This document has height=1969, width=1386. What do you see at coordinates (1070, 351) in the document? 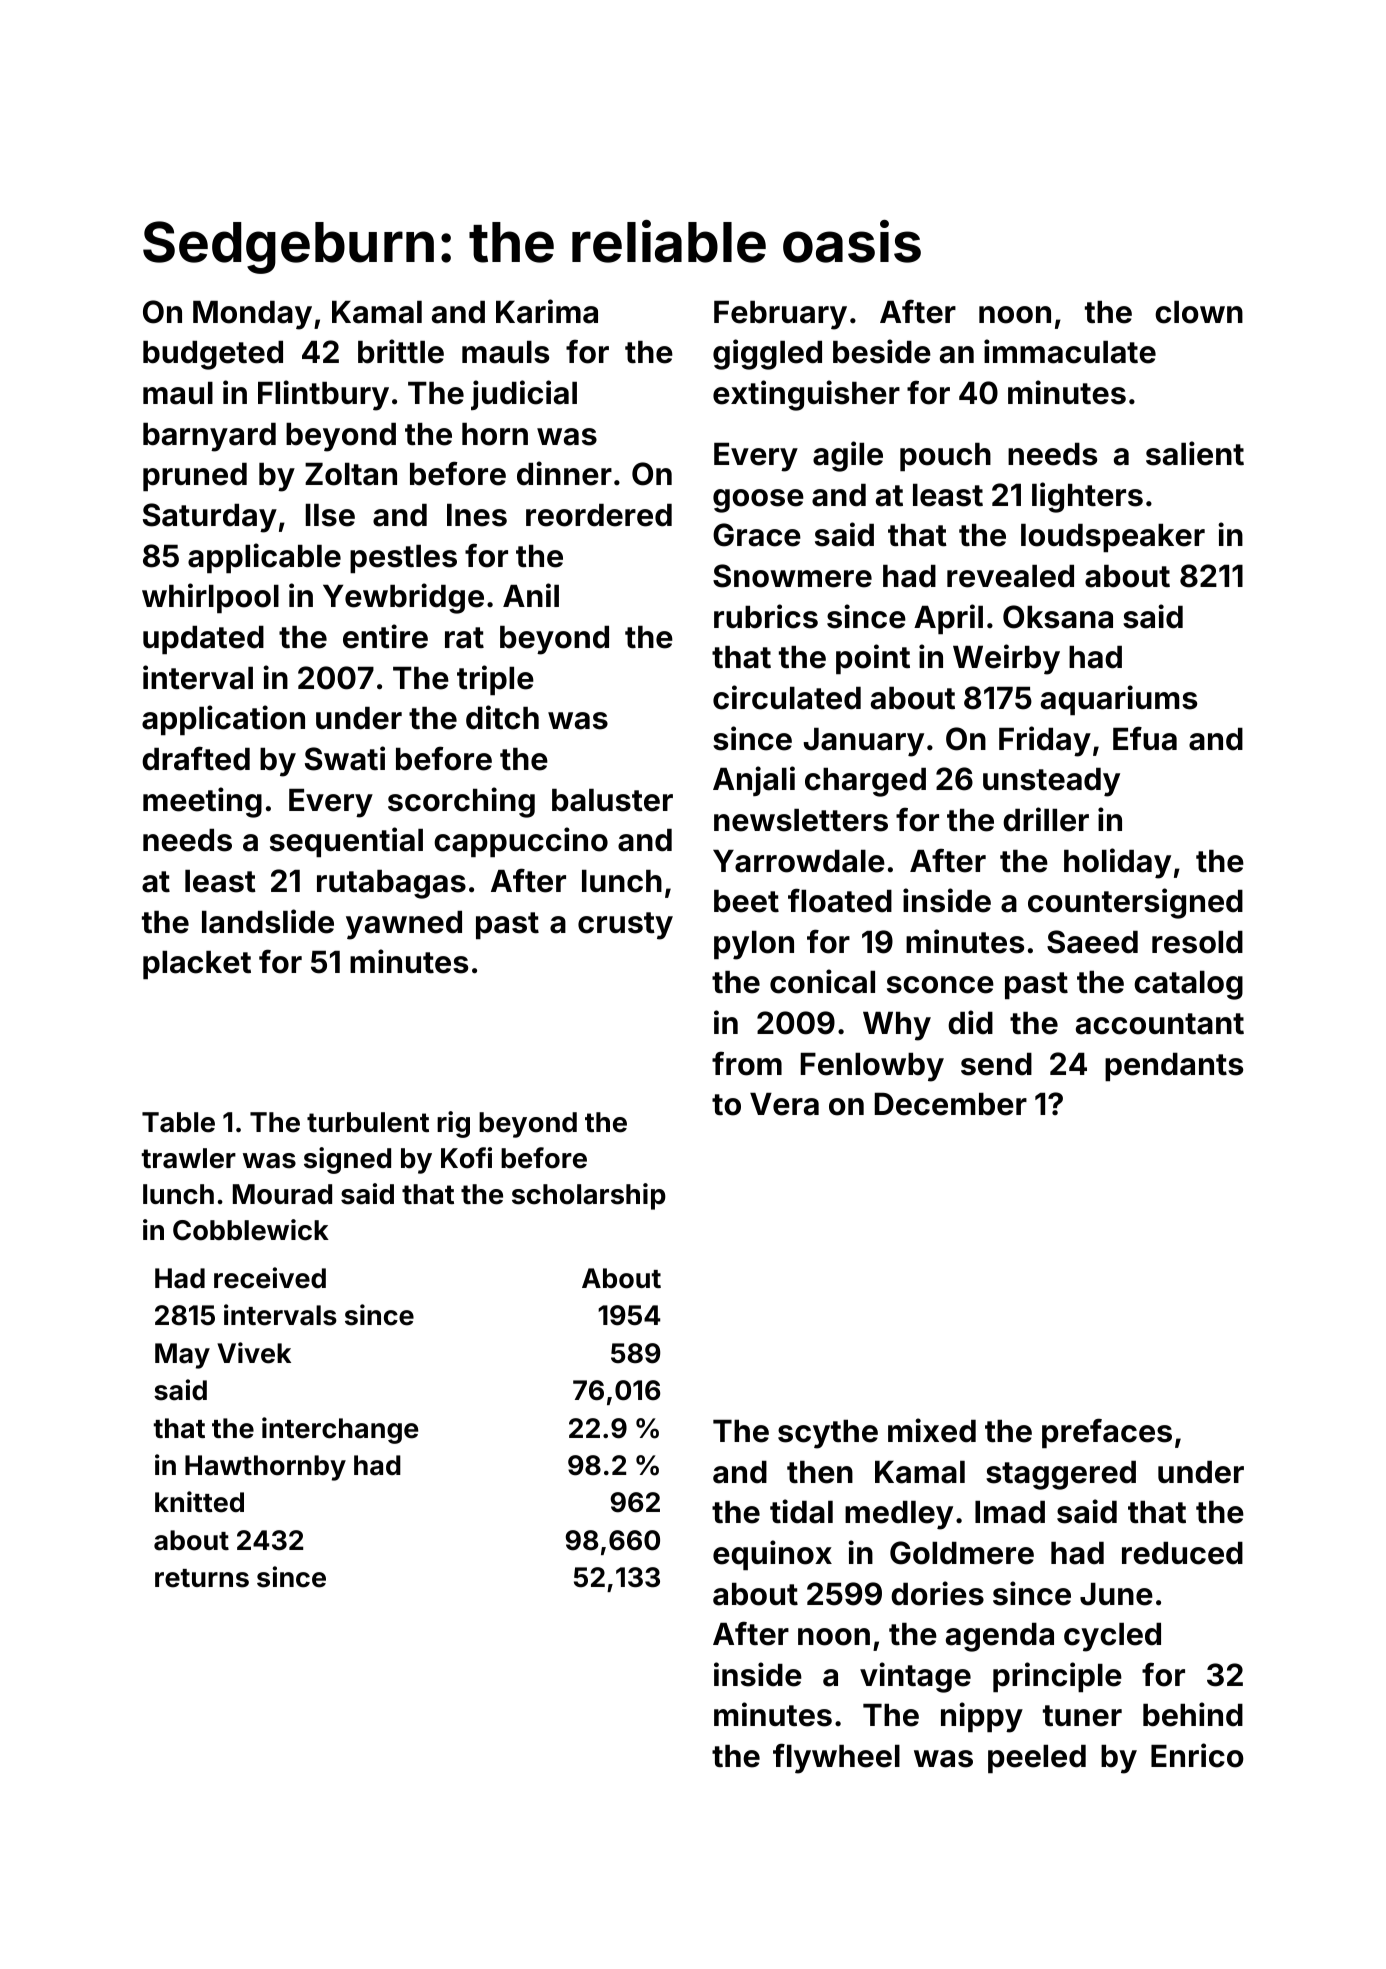
I see `immaculate` at bounding box center [1070, 351].
